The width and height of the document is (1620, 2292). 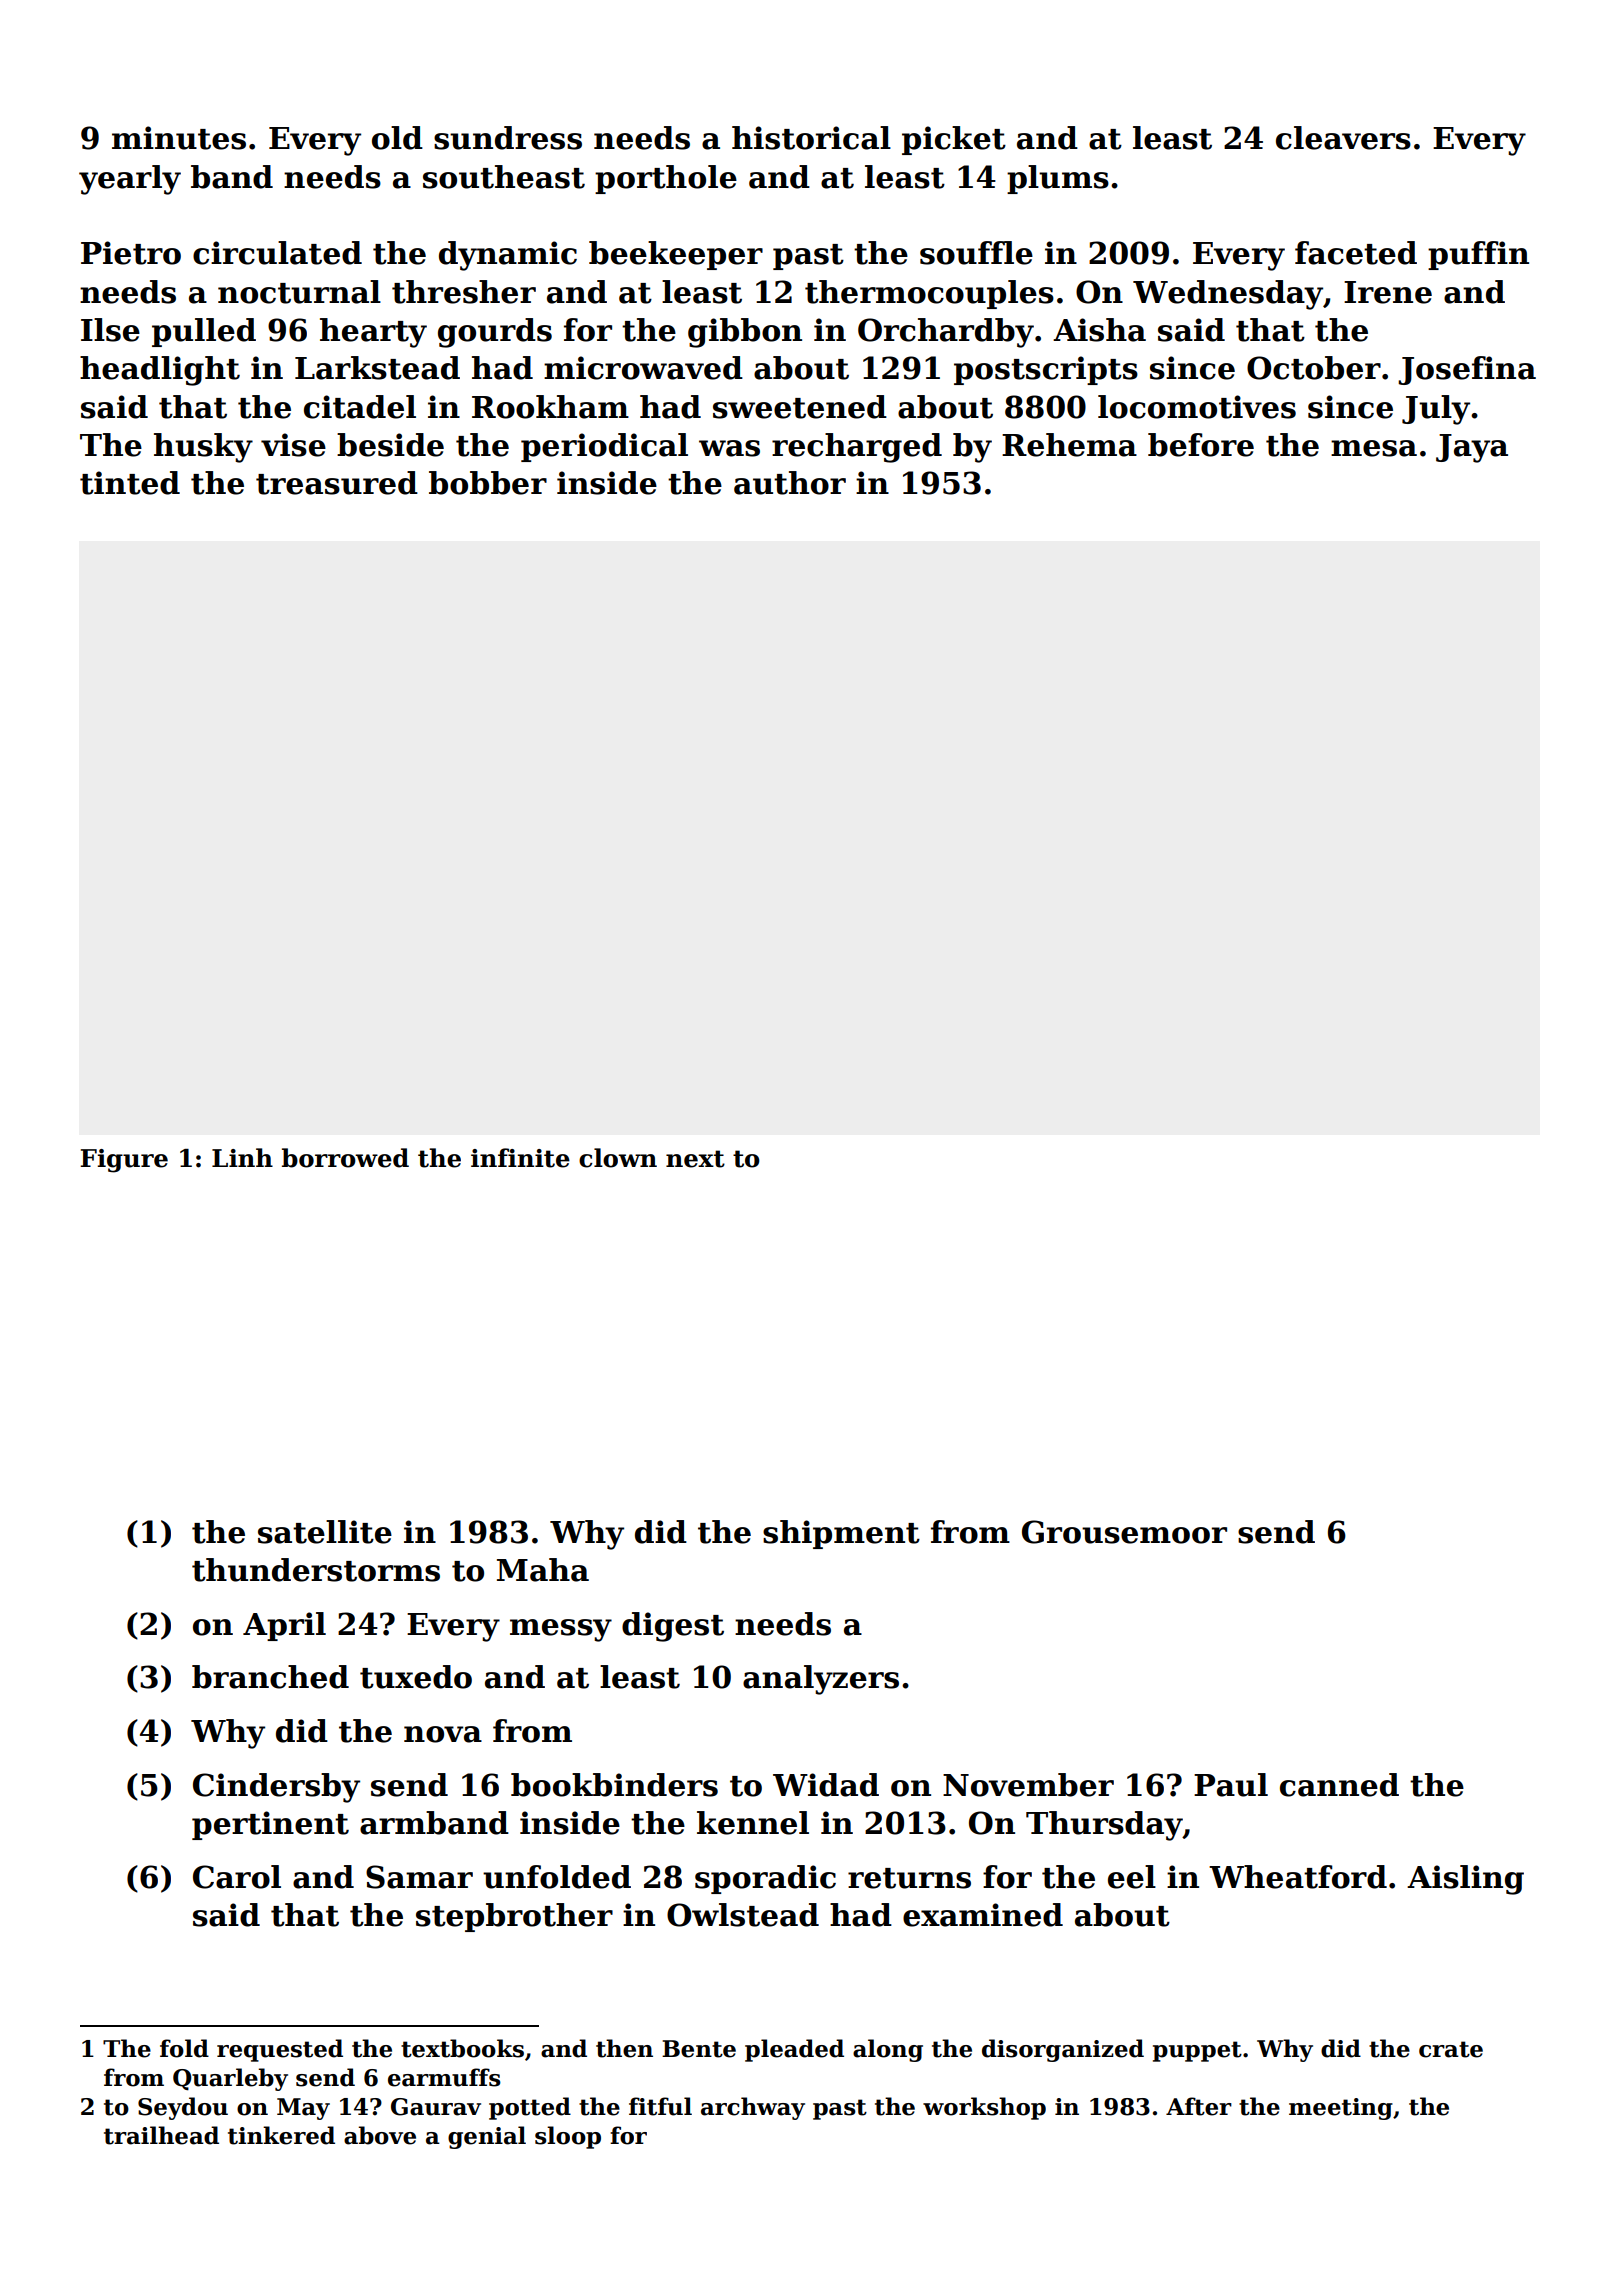 What do you see at coordinates (841, 1534) in the document?
I see `shipment` at bounding box center [841, 1534].
